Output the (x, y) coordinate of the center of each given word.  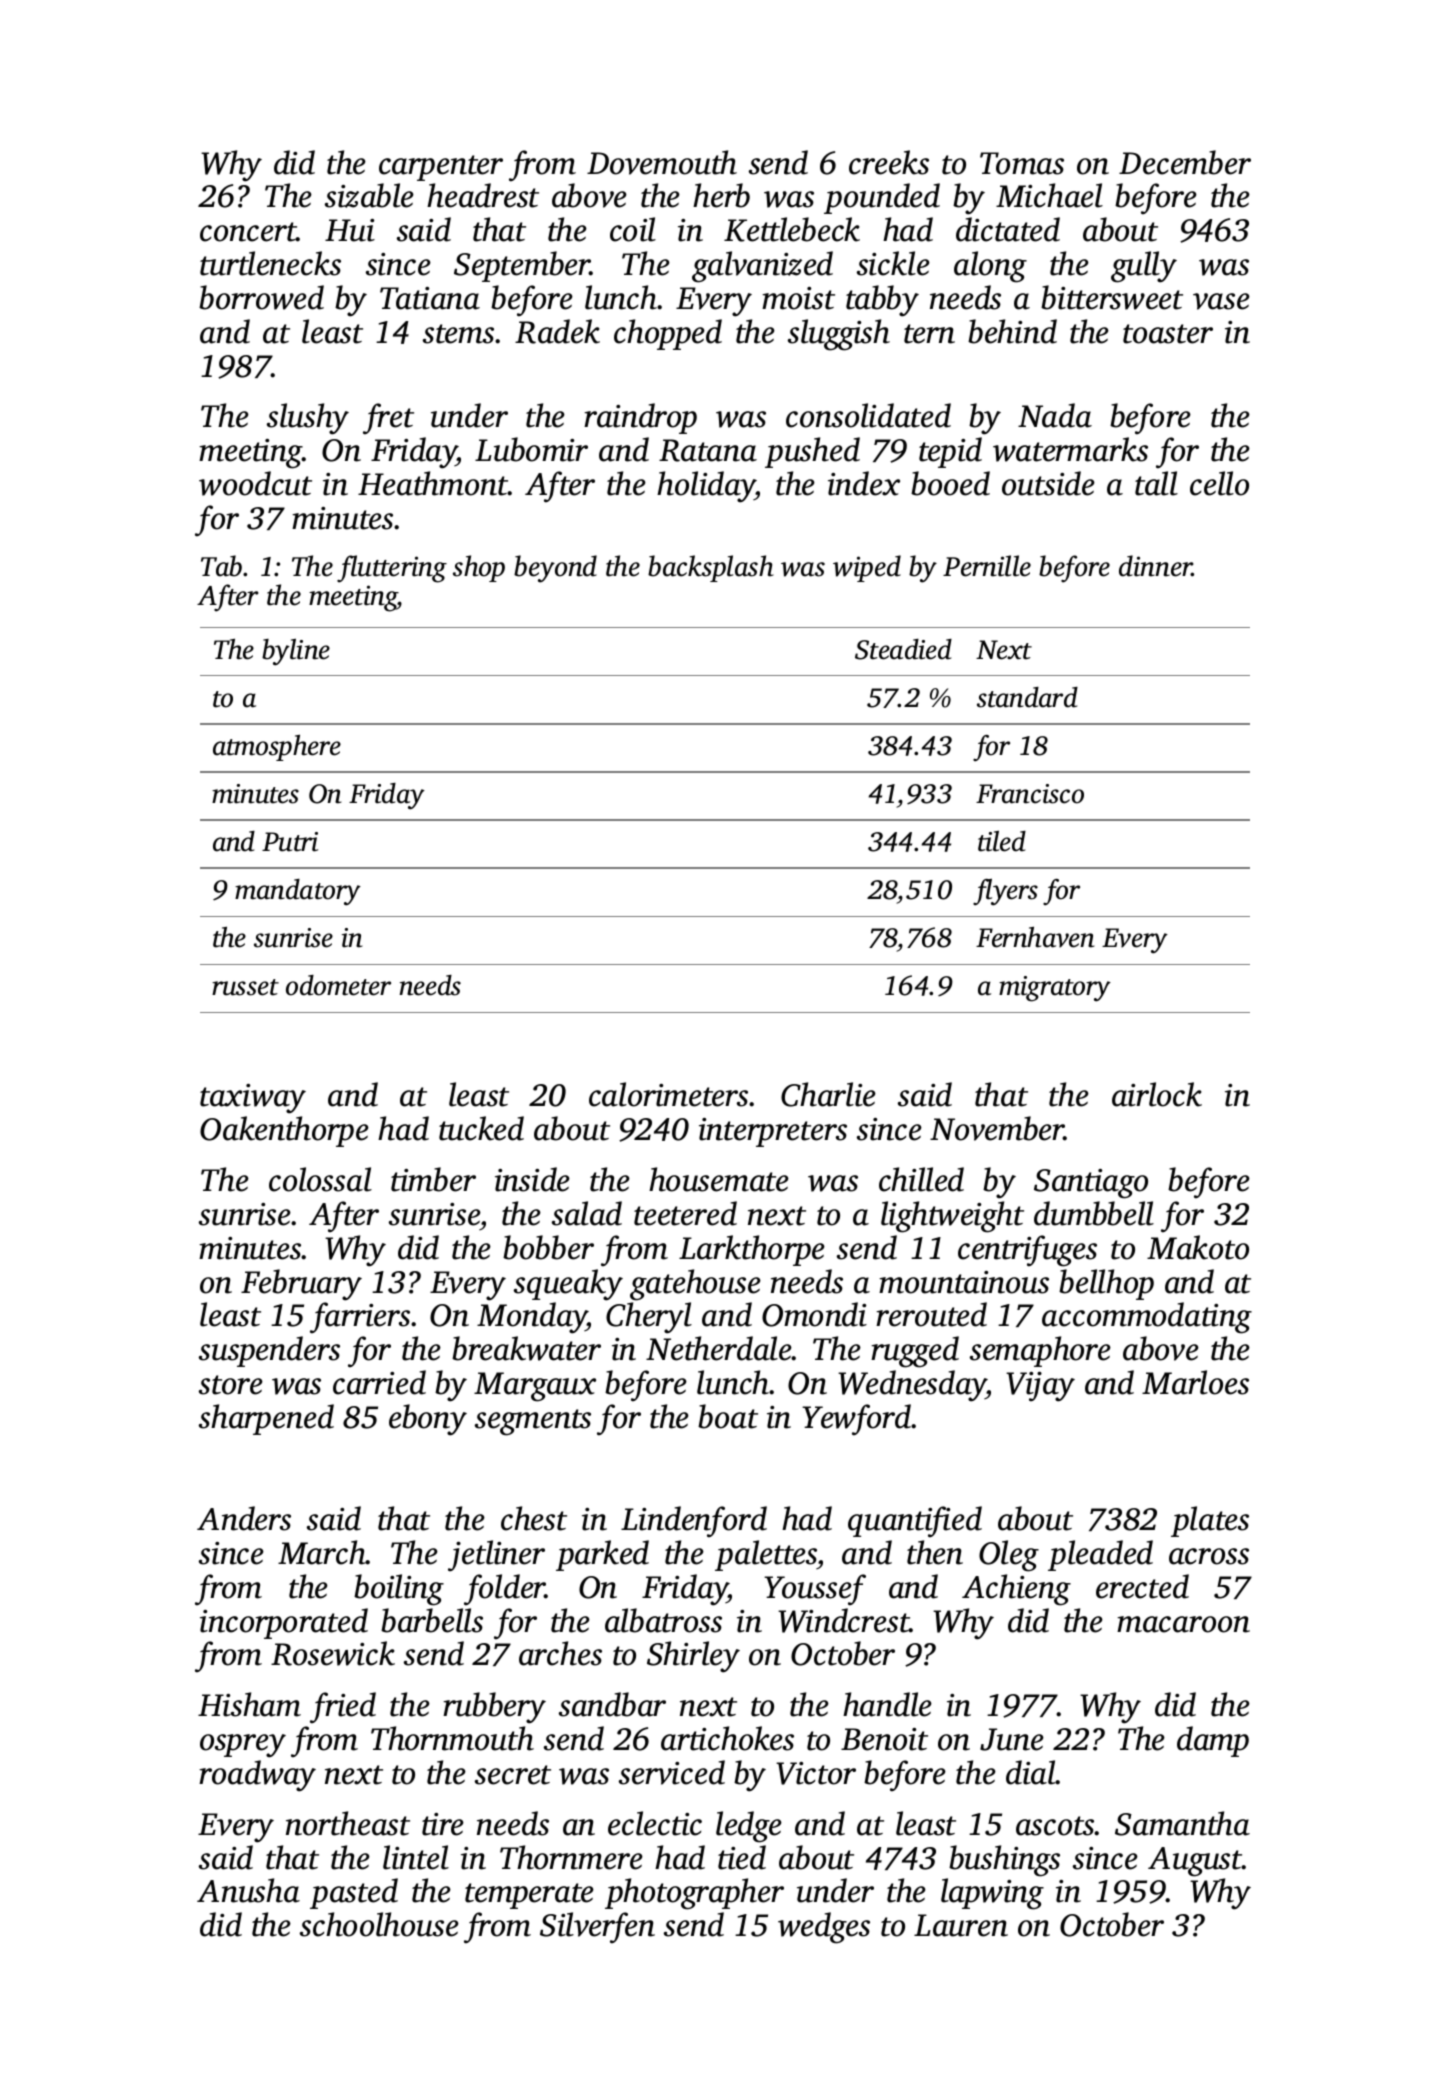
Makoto (1198, 1247)
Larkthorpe (752, 1250)
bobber (548, 1247)
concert (248, 232)
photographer (694, 1894)
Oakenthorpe (284, 1131)
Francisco (1030, 794)
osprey (243, 1746)
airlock (1157, 1094)
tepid (950, 452)
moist (798, 298)
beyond (555, 569)
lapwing (992, 1894)
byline (296, 652)
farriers (360, 1318)
